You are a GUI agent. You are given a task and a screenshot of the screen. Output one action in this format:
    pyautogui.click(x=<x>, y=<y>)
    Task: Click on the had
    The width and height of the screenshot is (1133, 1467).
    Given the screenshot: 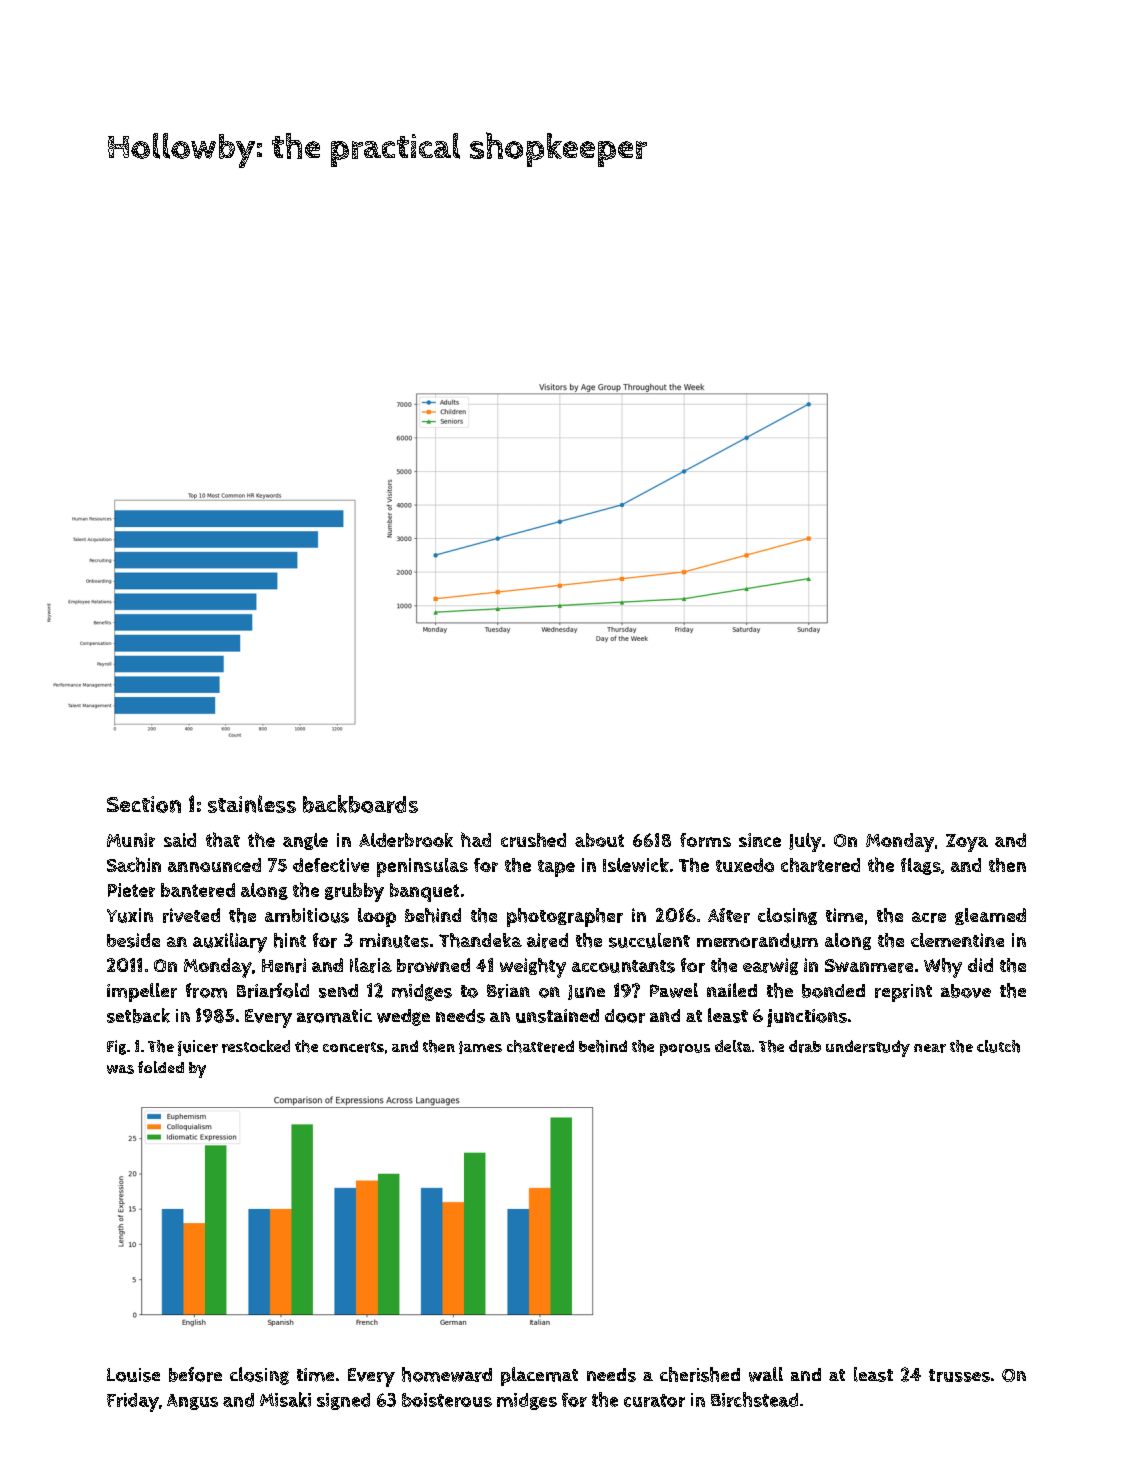 What is the action you would take?
    pyautogui.click(x=476, y=839)
